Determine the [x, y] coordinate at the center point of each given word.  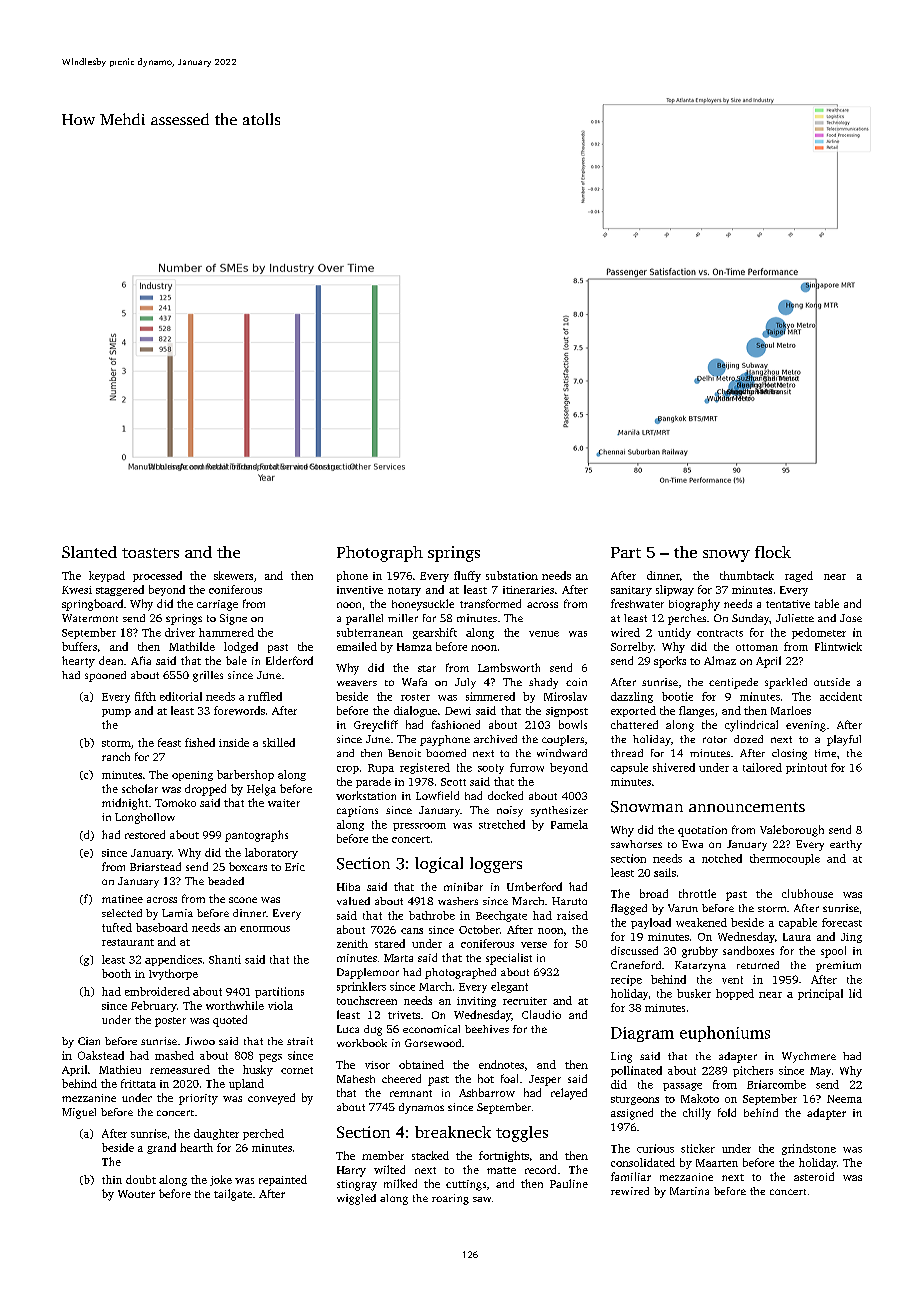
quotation [702, 831]
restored [145, 834]
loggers [496, 865]
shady [543, 683]
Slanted [89, 552]
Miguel [79, 1113]
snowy [726, 556]
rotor [715, 739]
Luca [348, 1029]
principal [820, 994]
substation [512, 575]
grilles [208, 676]
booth [116, 973]
